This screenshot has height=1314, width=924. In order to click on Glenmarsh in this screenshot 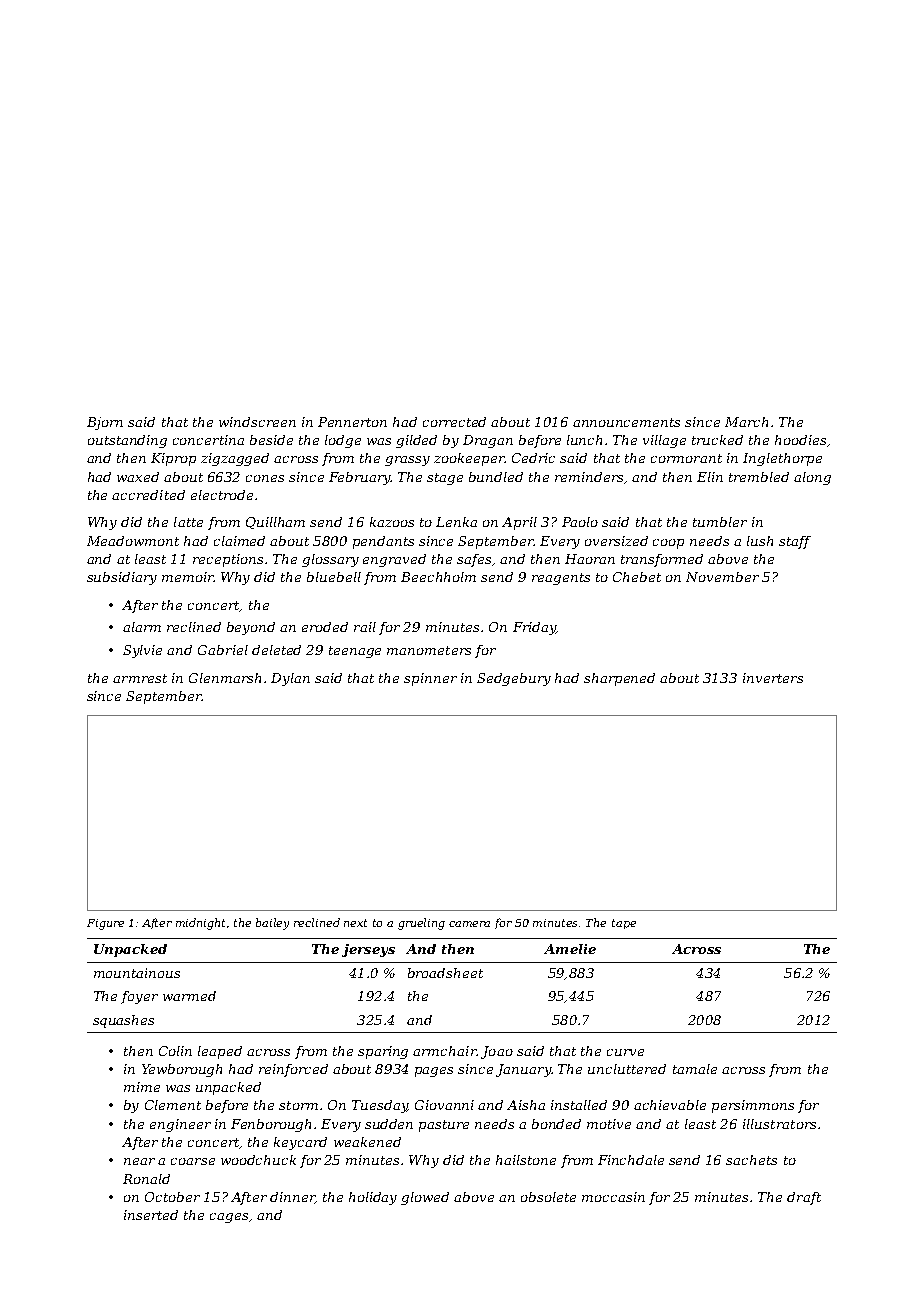, I will do `click(225, 678)`.
